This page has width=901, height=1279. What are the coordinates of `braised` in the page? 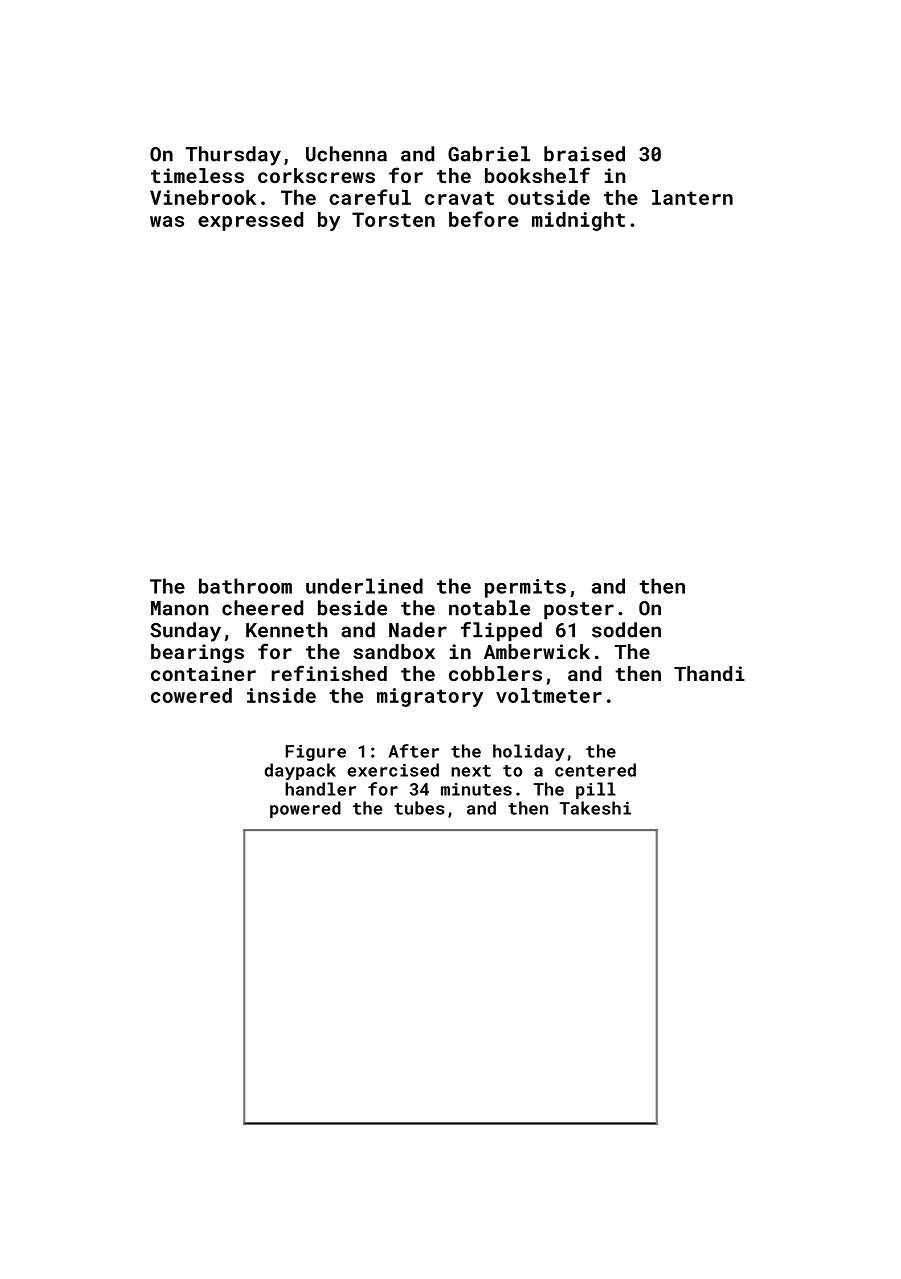 It's located at (584, 154).
